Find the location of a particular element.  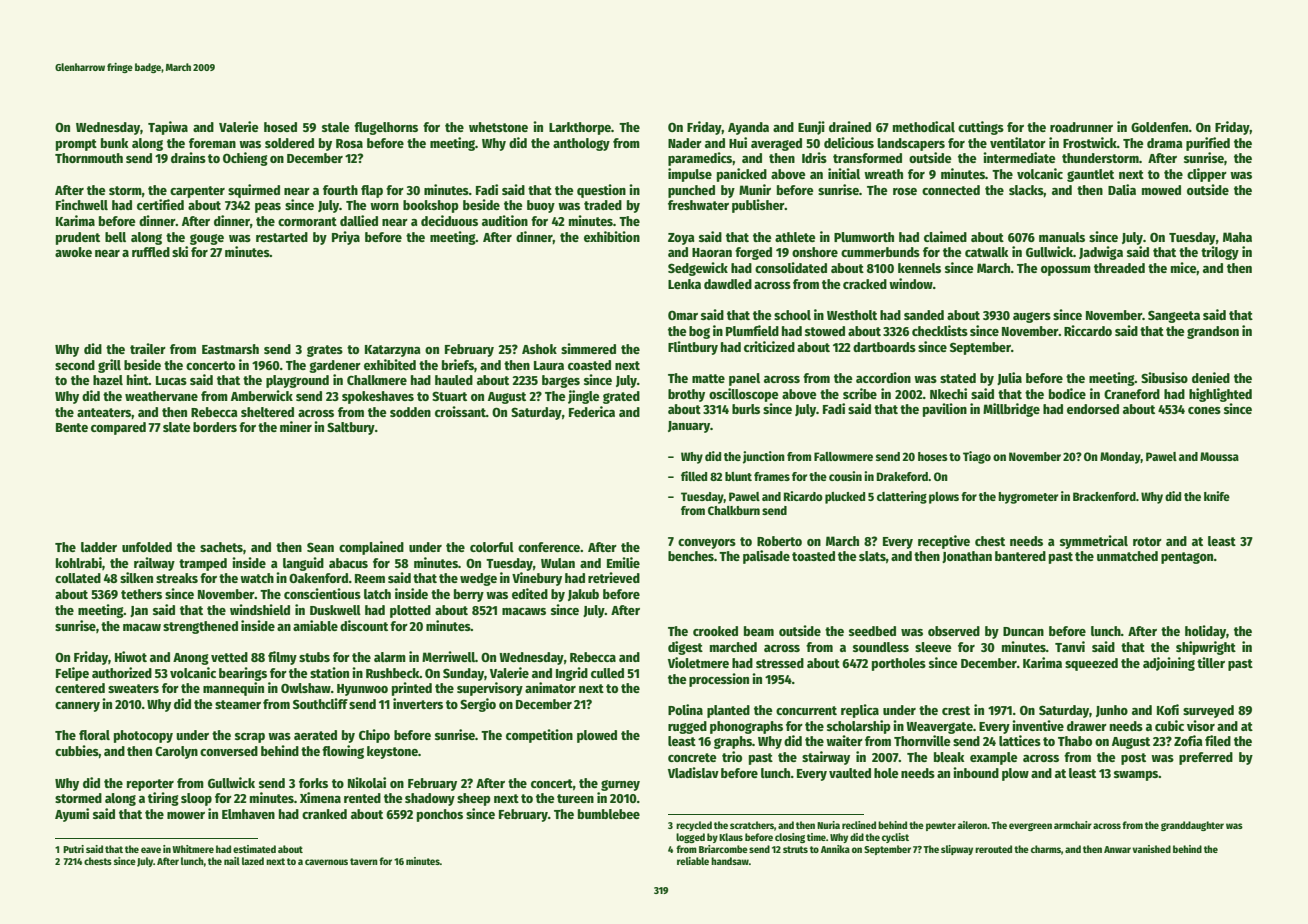

Saltbury is located at coordinates (351, 428).
